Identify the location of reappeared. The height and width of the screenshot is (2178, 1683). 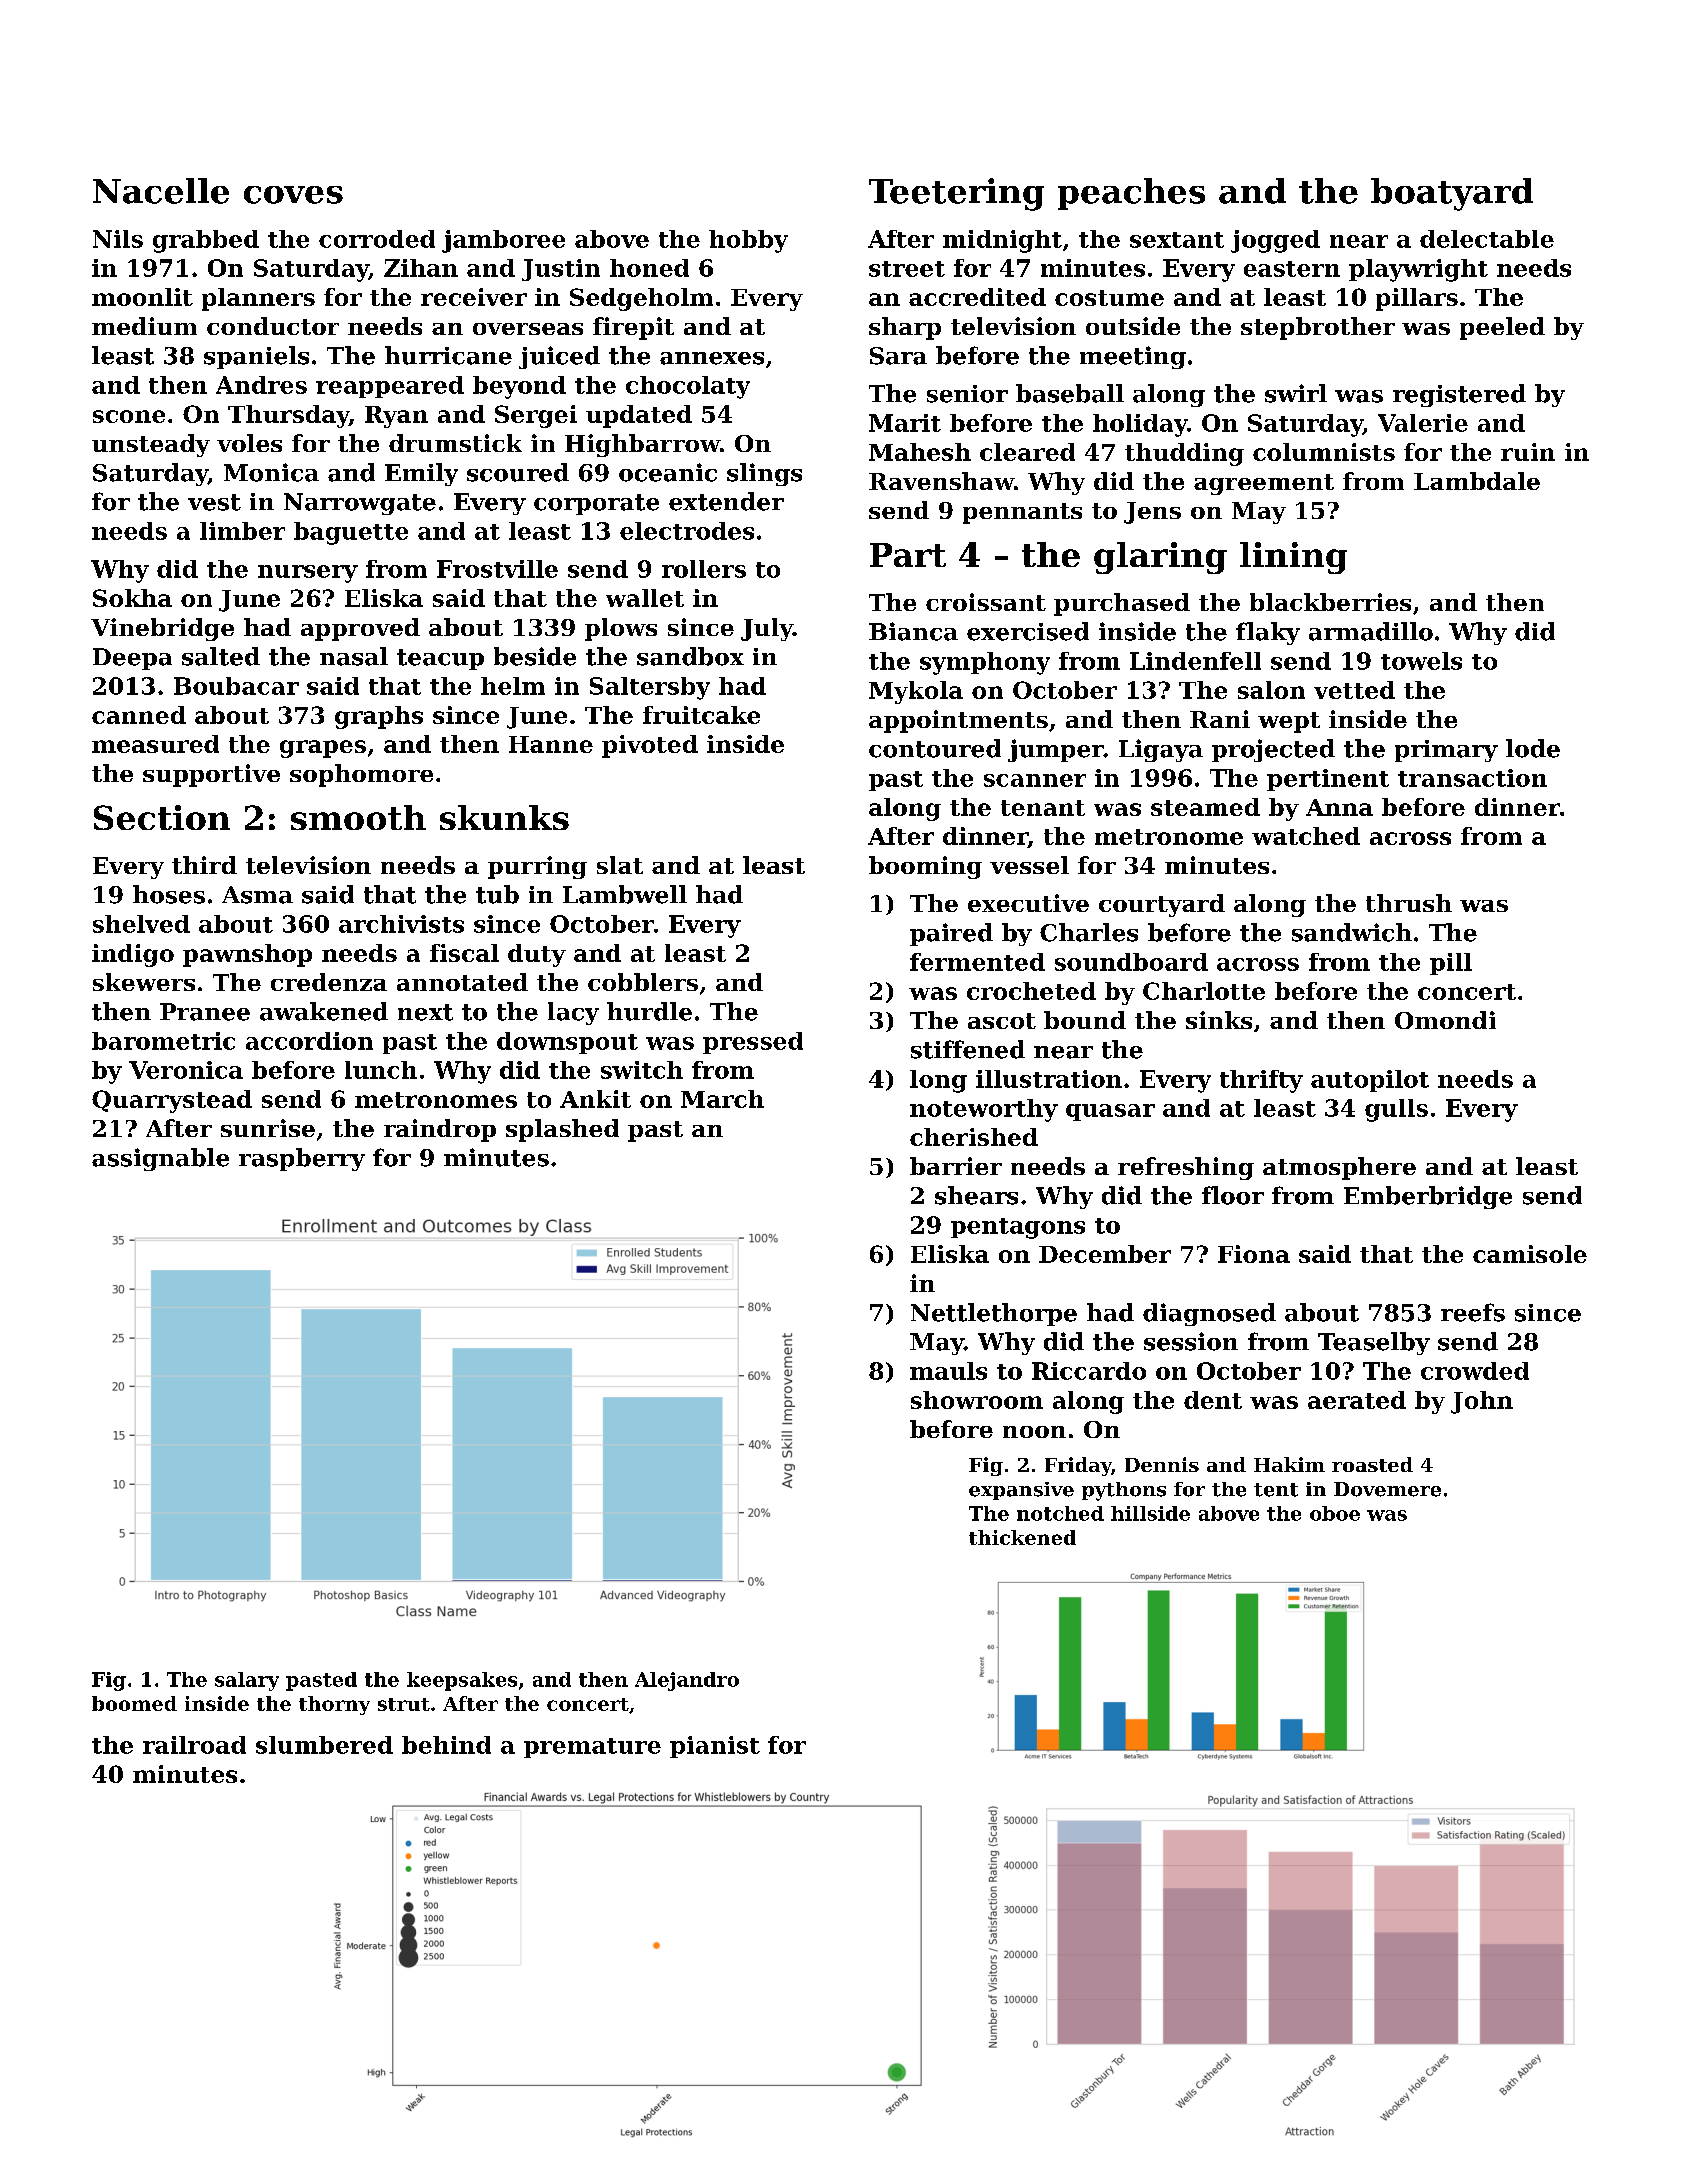
(390, 387).
